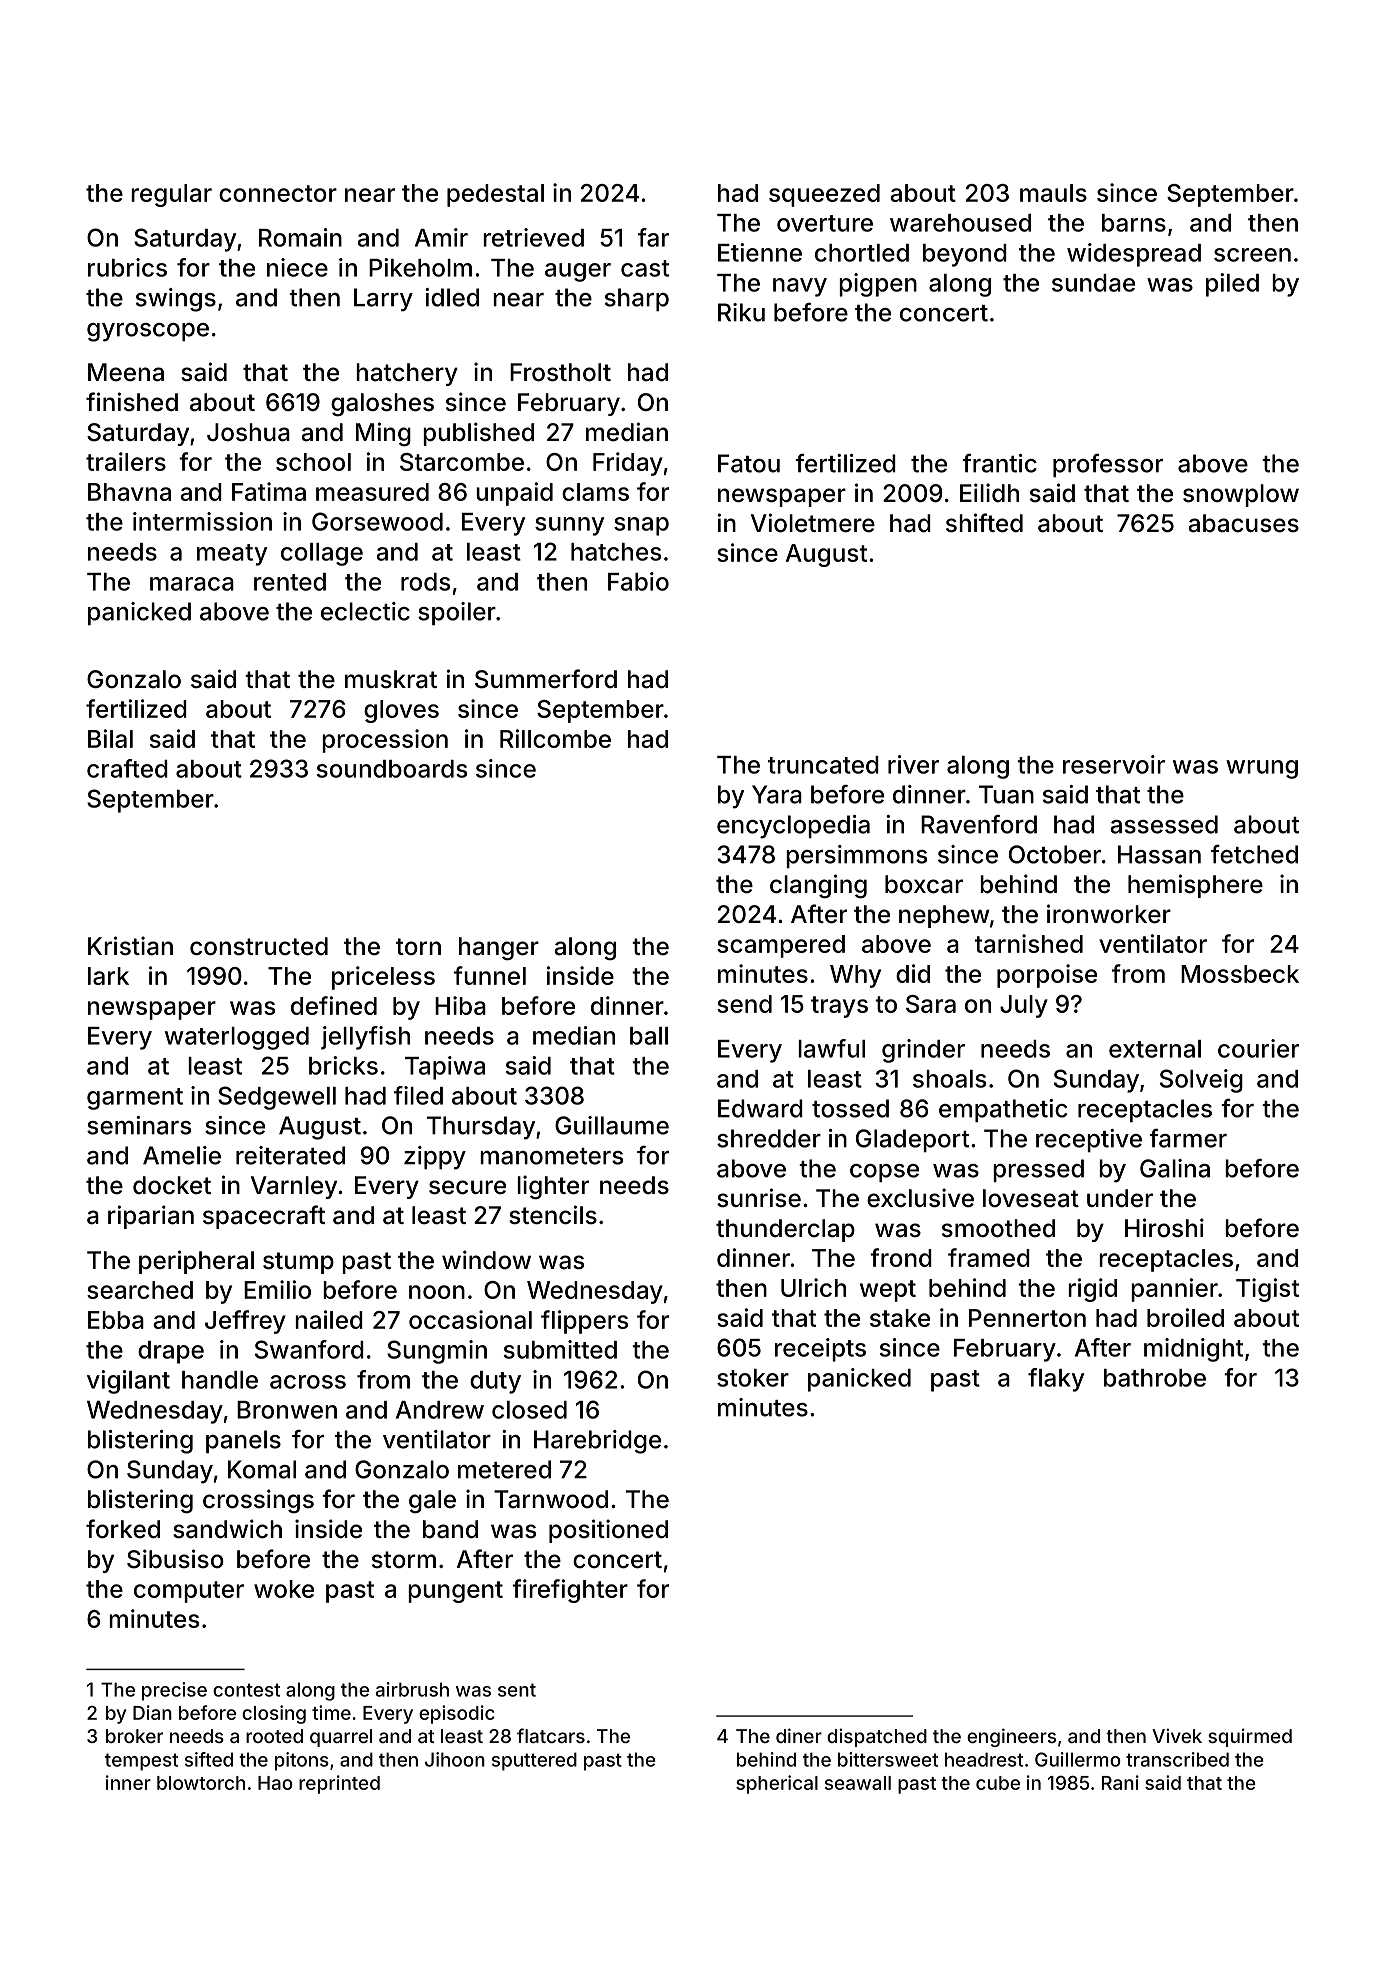 The image size is (1386, 1969). Describe the element at coordinates (171, 195) in the screenshot. I see `regular` at that location.
